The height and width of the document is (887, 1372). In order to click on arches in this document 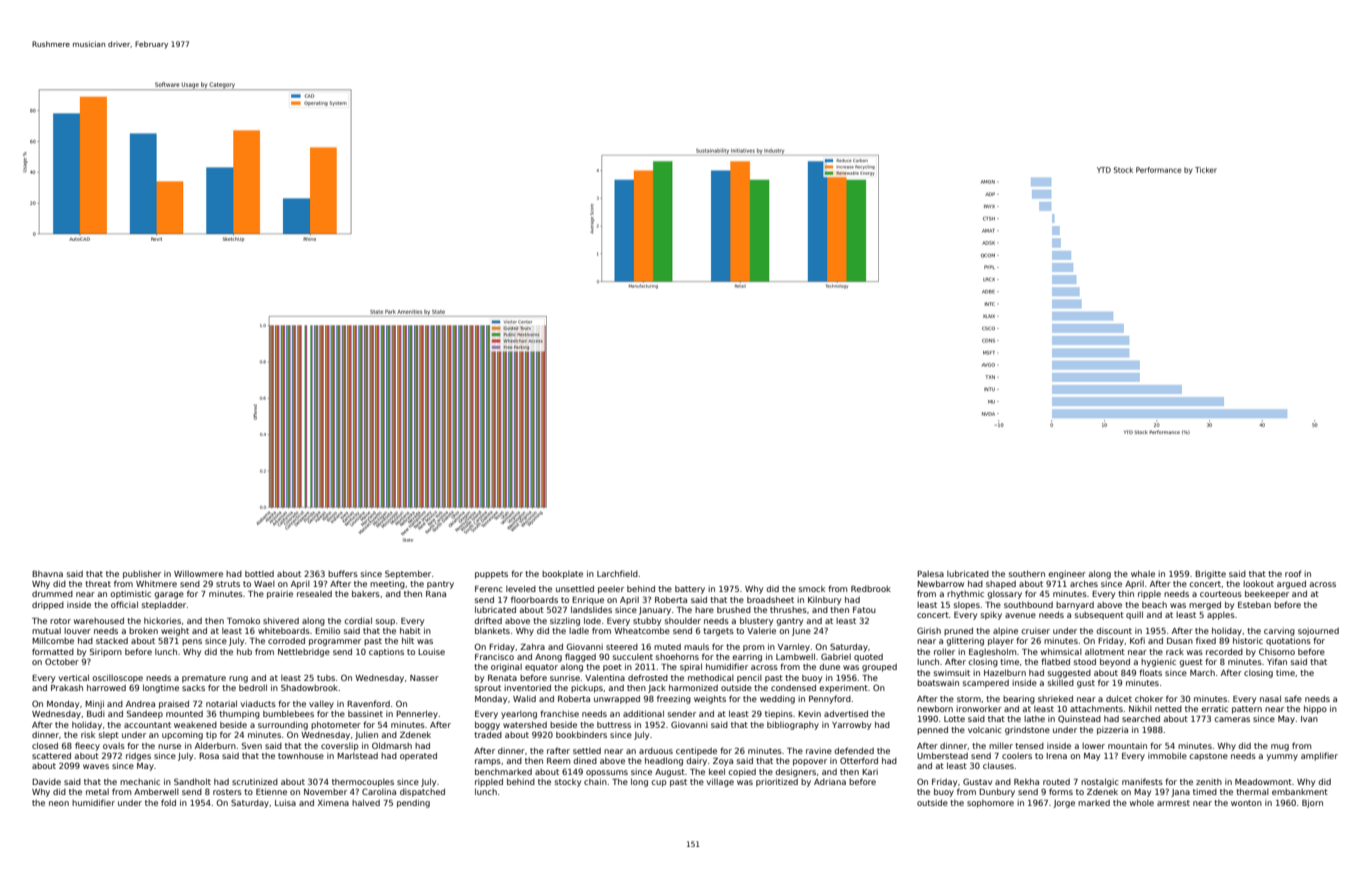, I will do `click(1084, 583)`.
